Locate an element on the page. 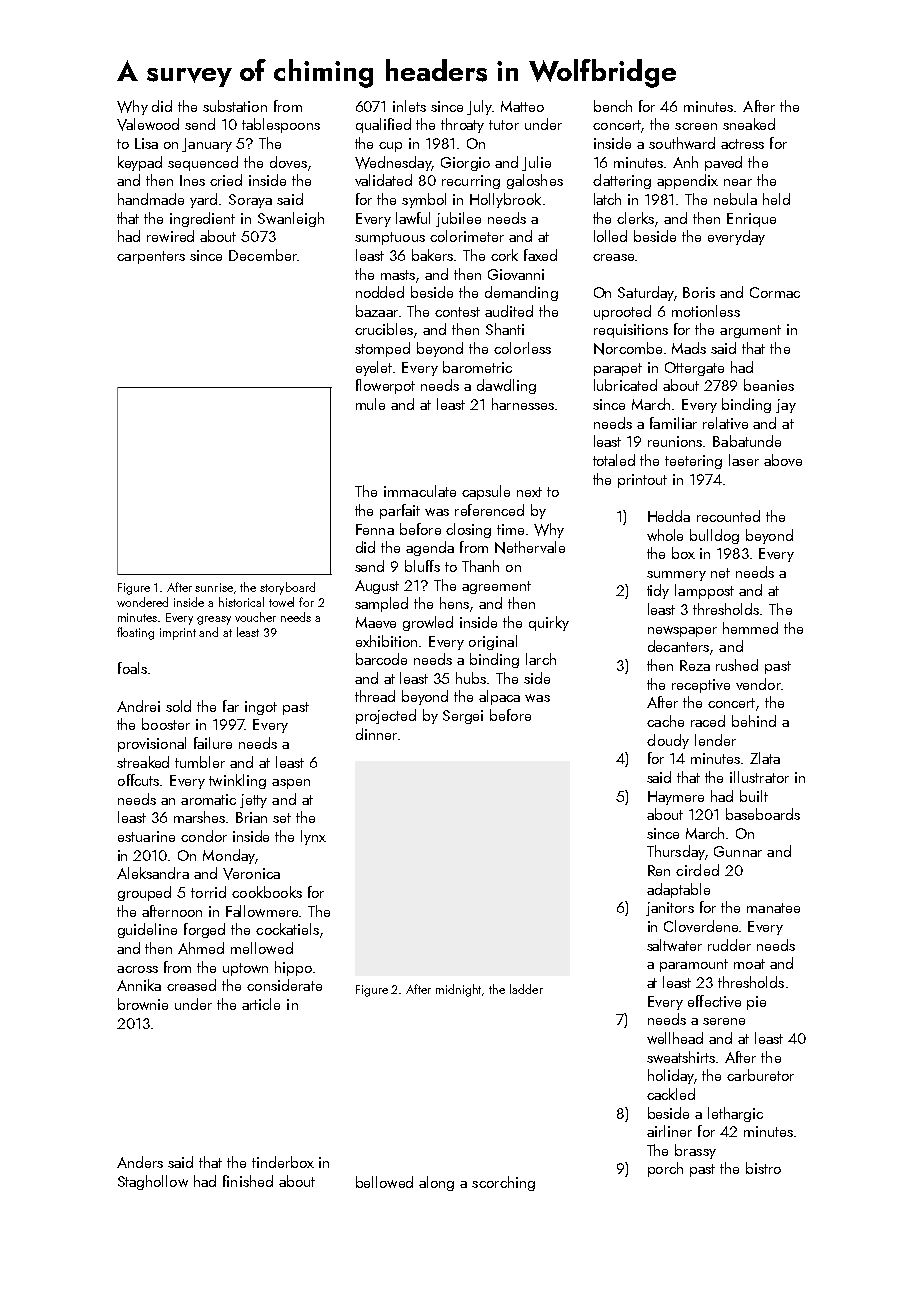  airliner is located at coordinates (669, 1131).
